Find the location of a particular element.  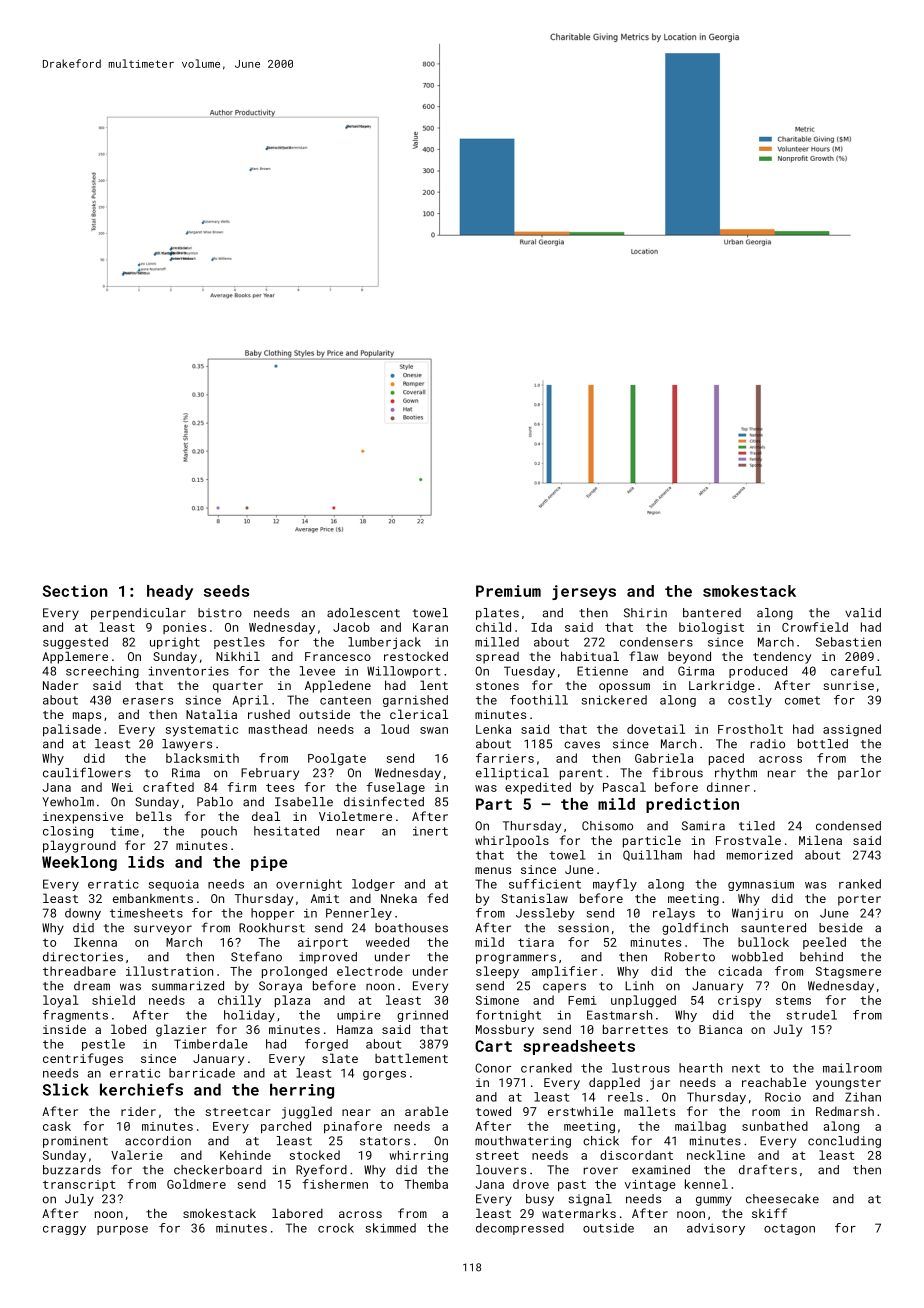

menus is located at coordinates (493, 870).
